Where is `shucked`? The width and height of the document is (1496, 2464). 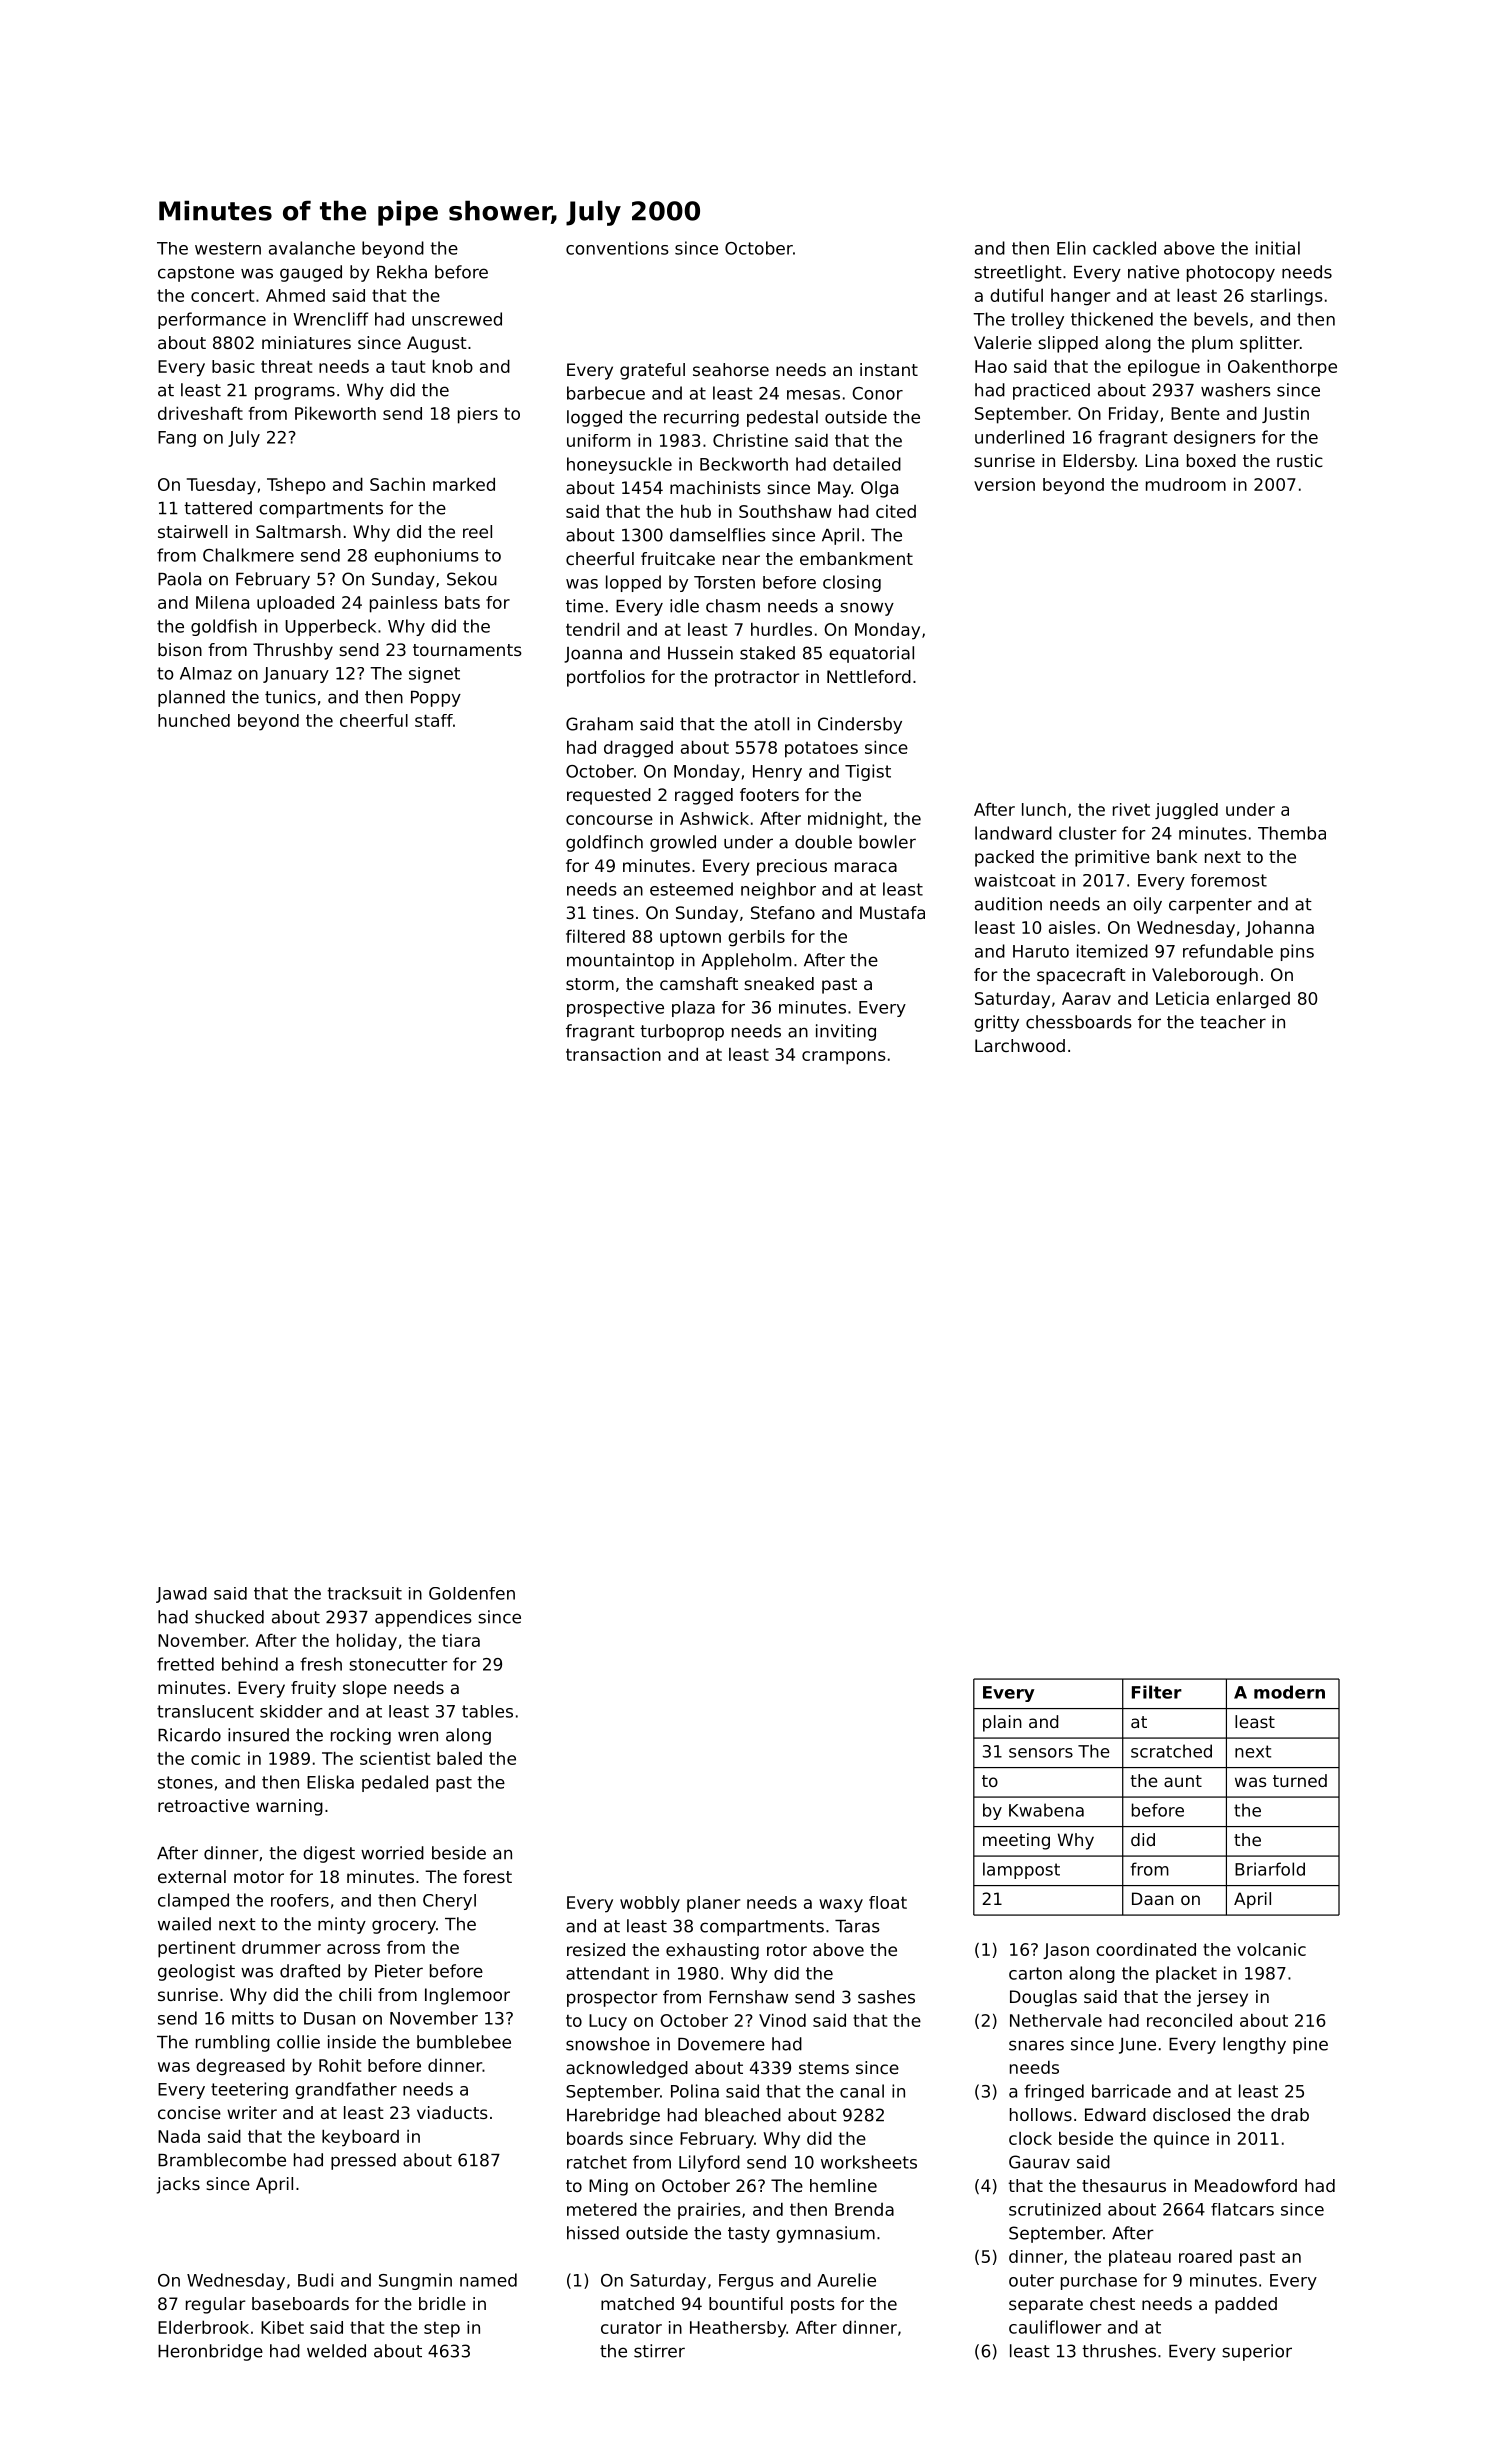 shucked is located at coordinates (229, 1617).
